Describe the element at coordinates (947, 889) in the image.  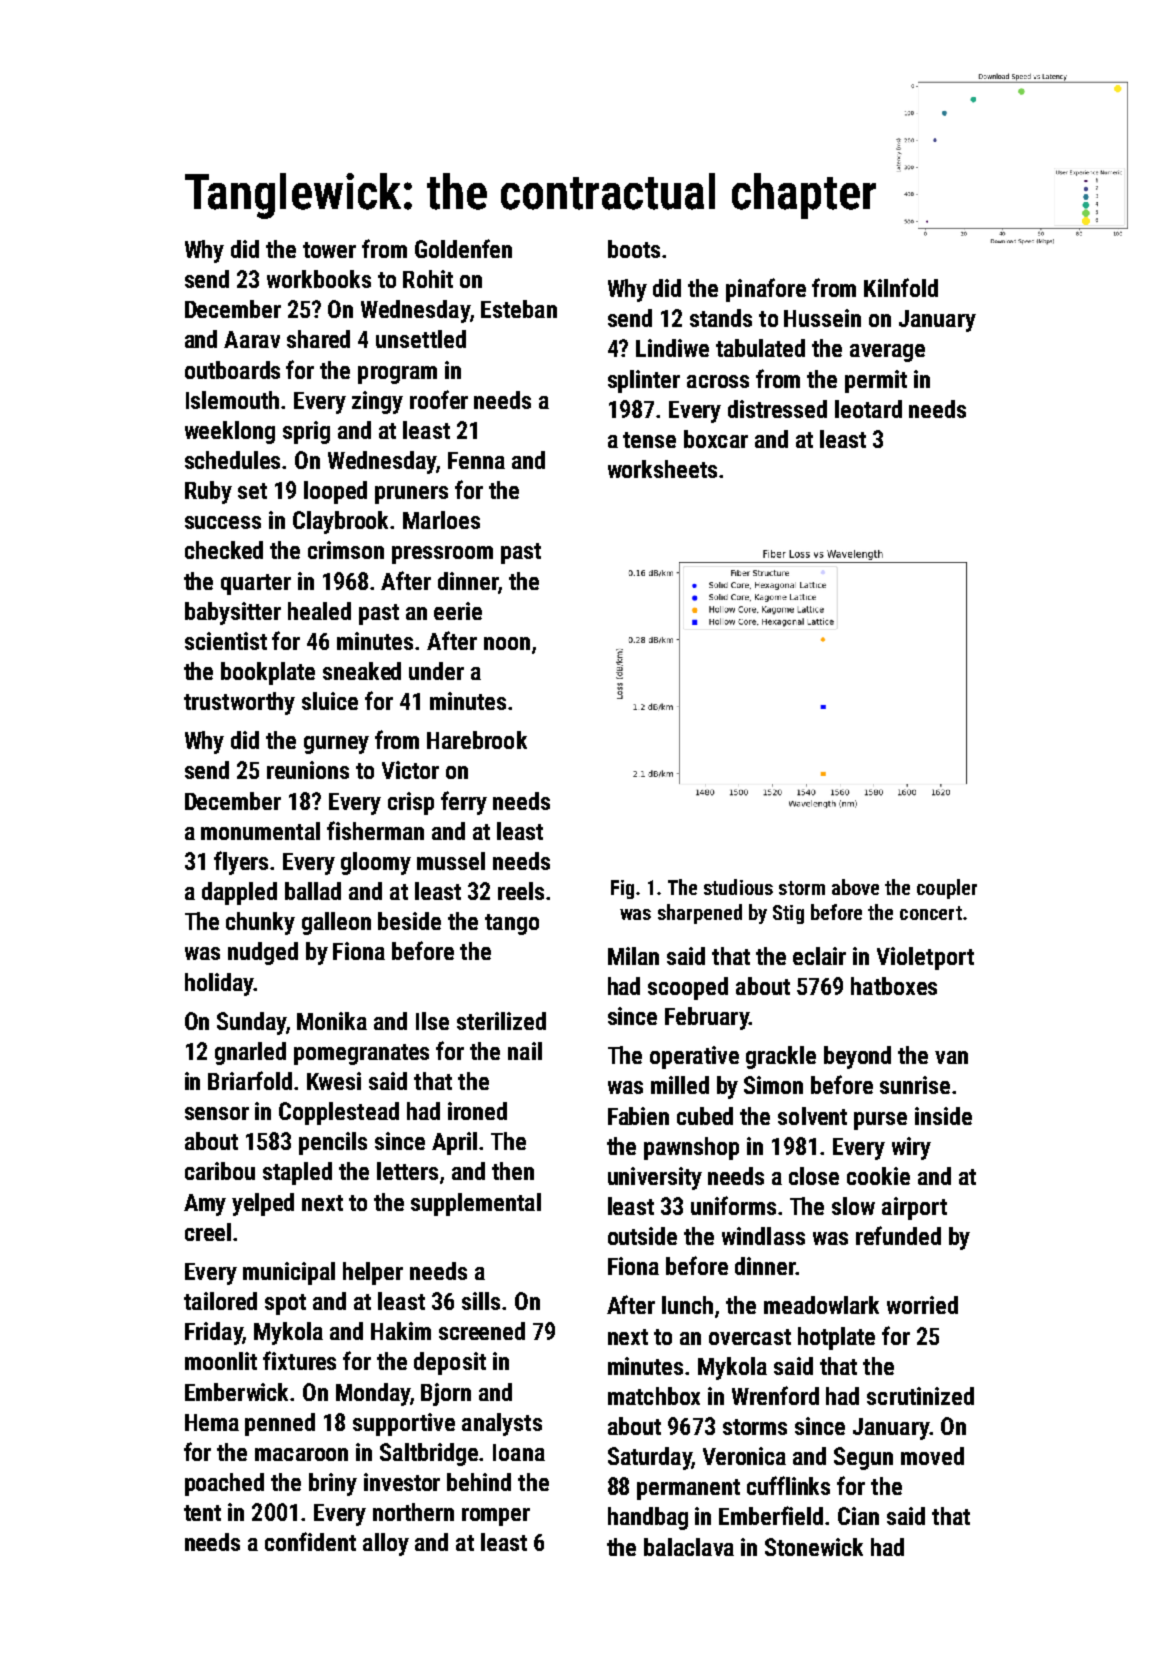
I see `coupler` at that location.
